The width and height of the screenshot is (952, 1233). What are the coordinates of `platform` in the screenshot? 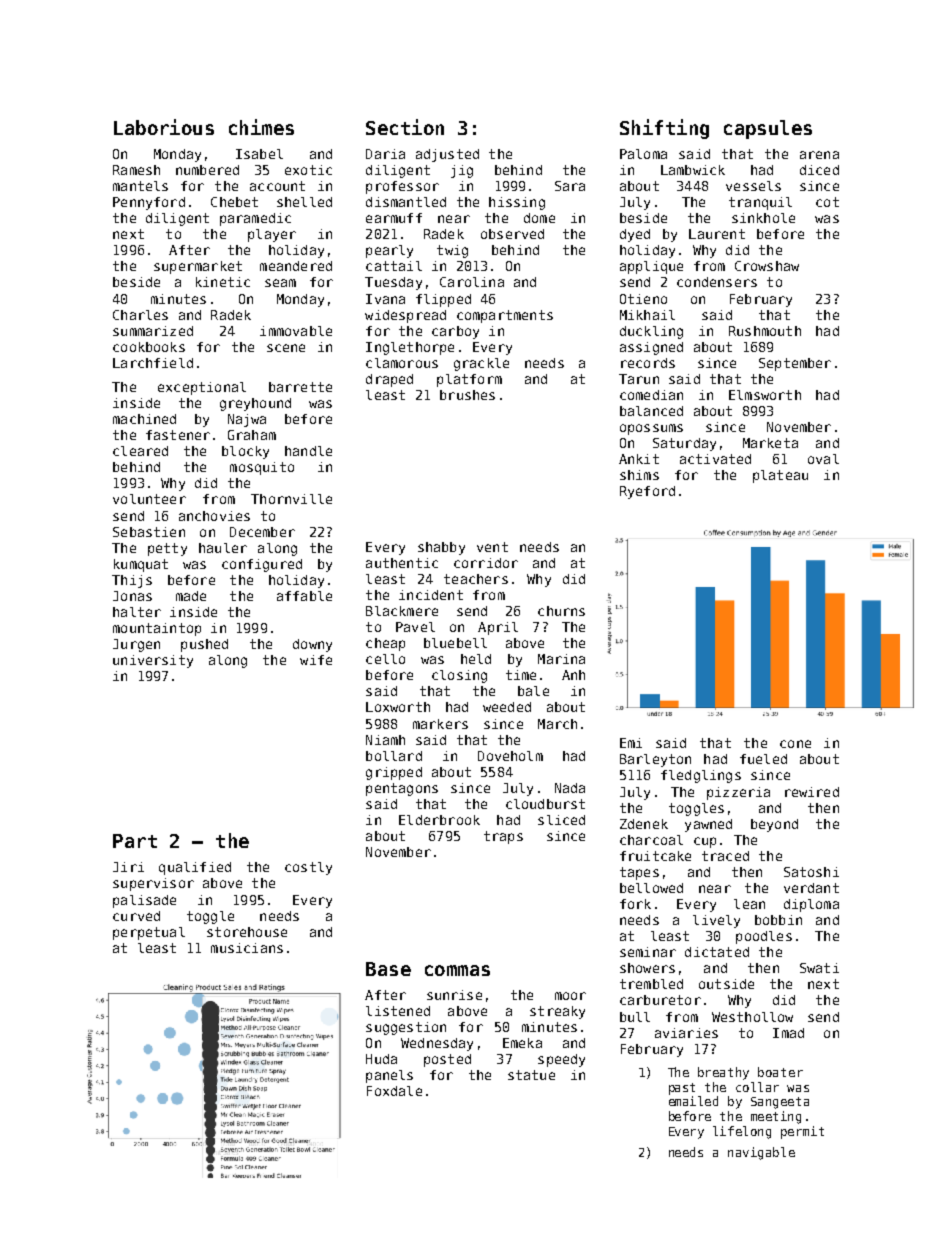 It's located at (469, 380).
